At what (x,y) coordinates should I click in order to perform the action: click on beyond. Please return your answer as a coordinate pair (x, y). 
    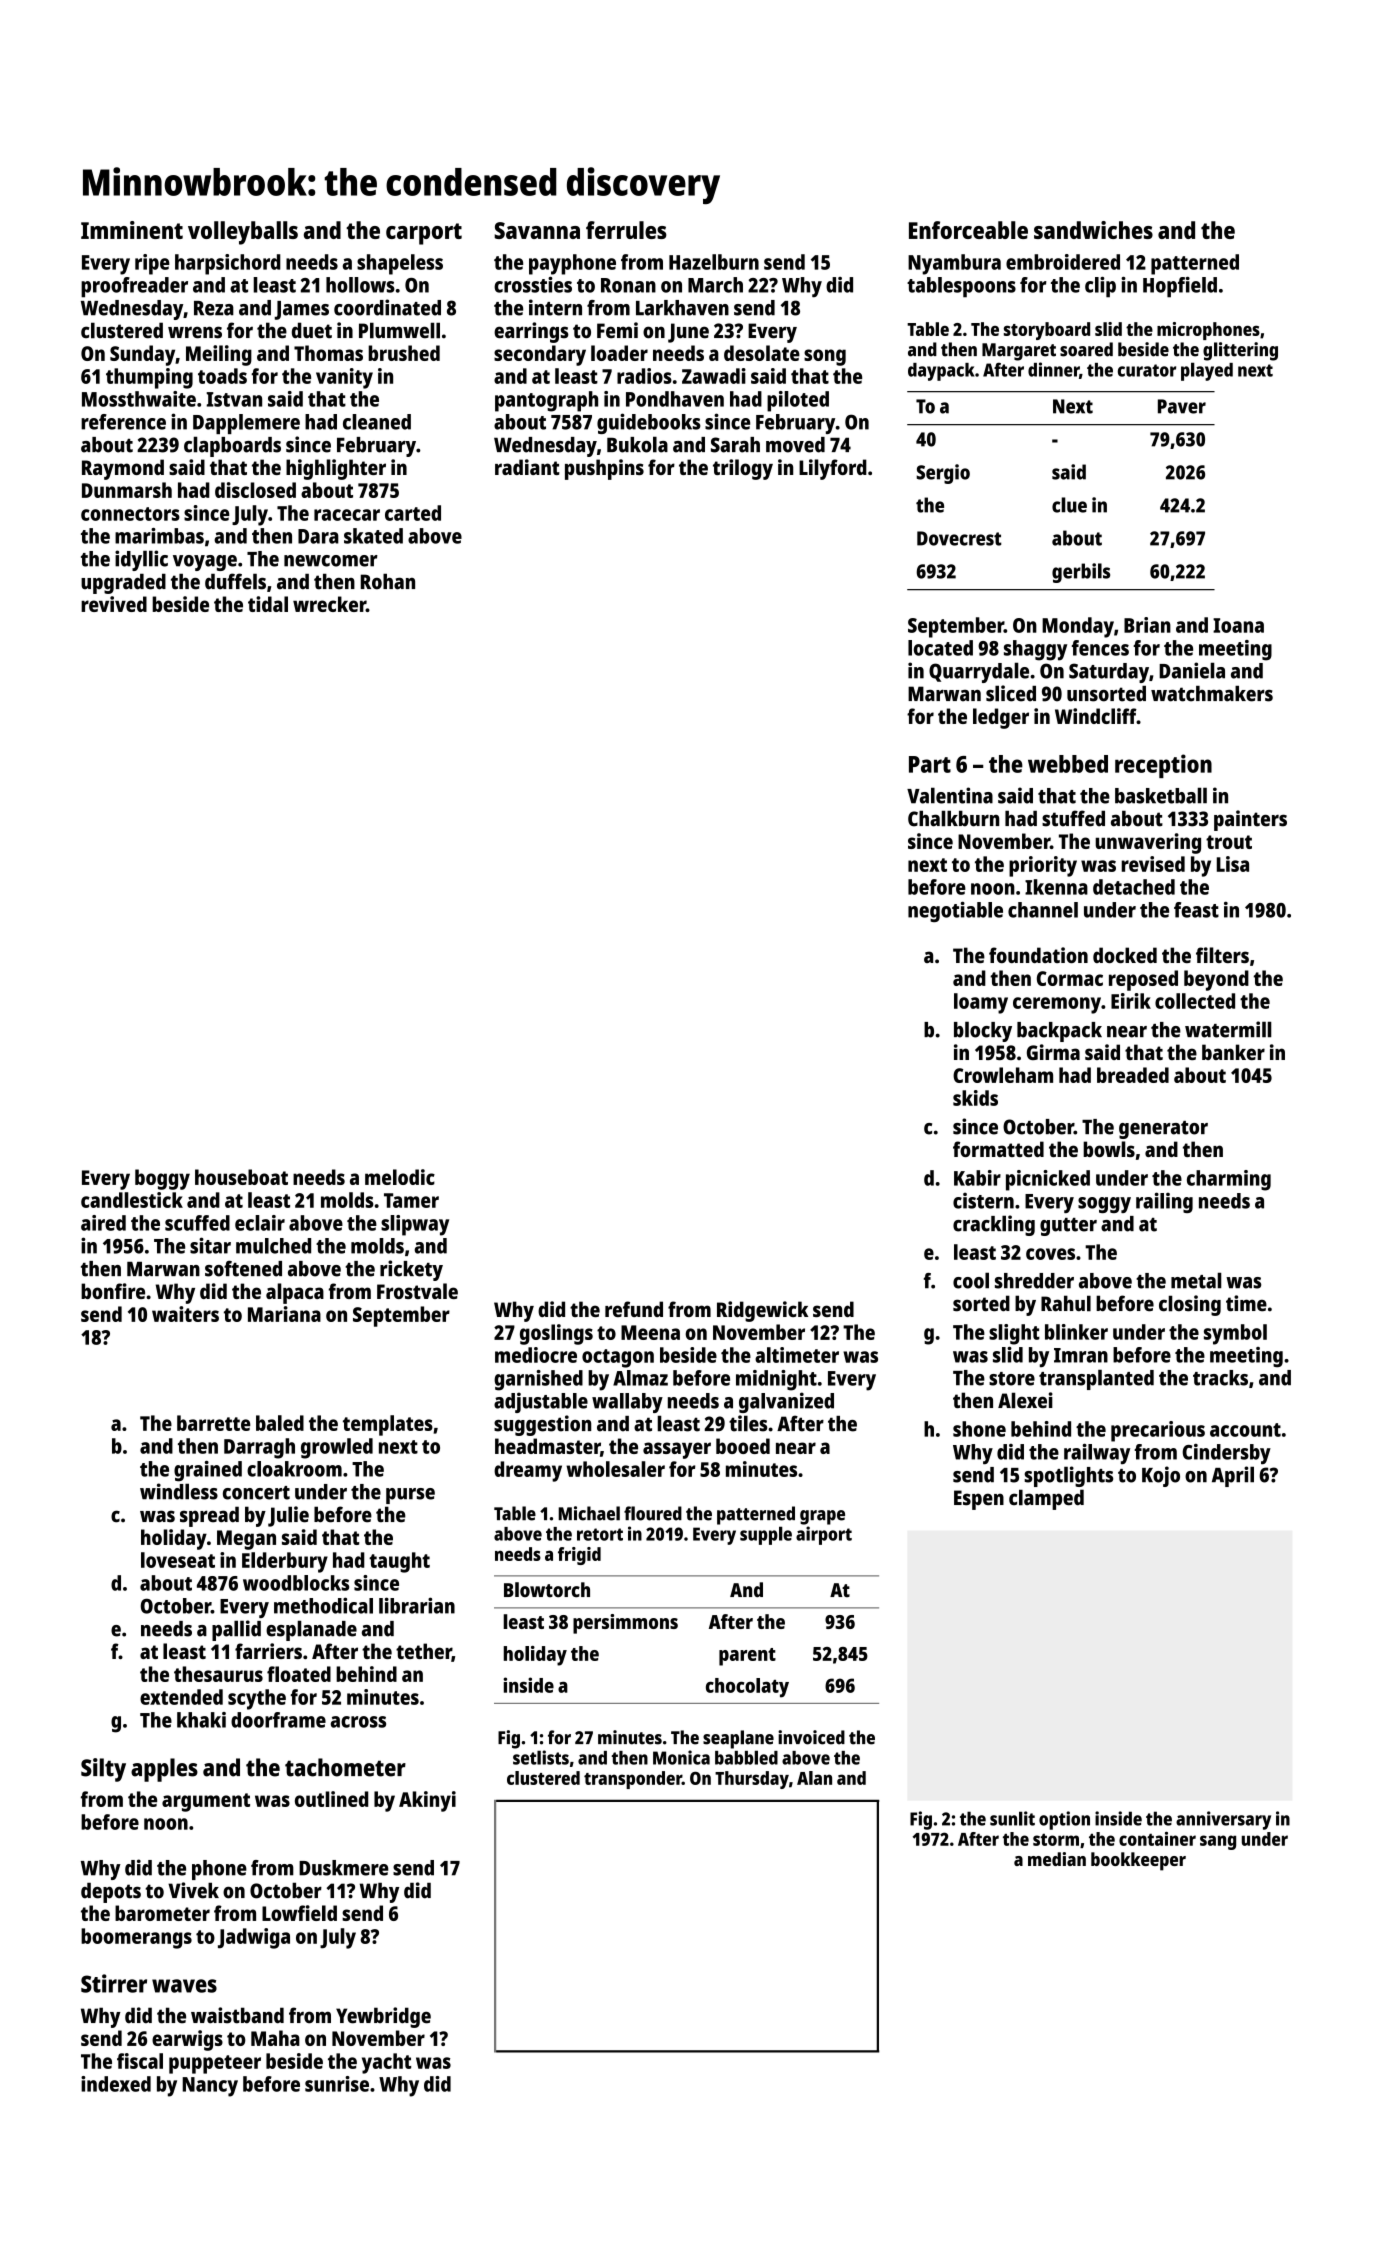
    Looking at the image, I should click on (1216, 980).
